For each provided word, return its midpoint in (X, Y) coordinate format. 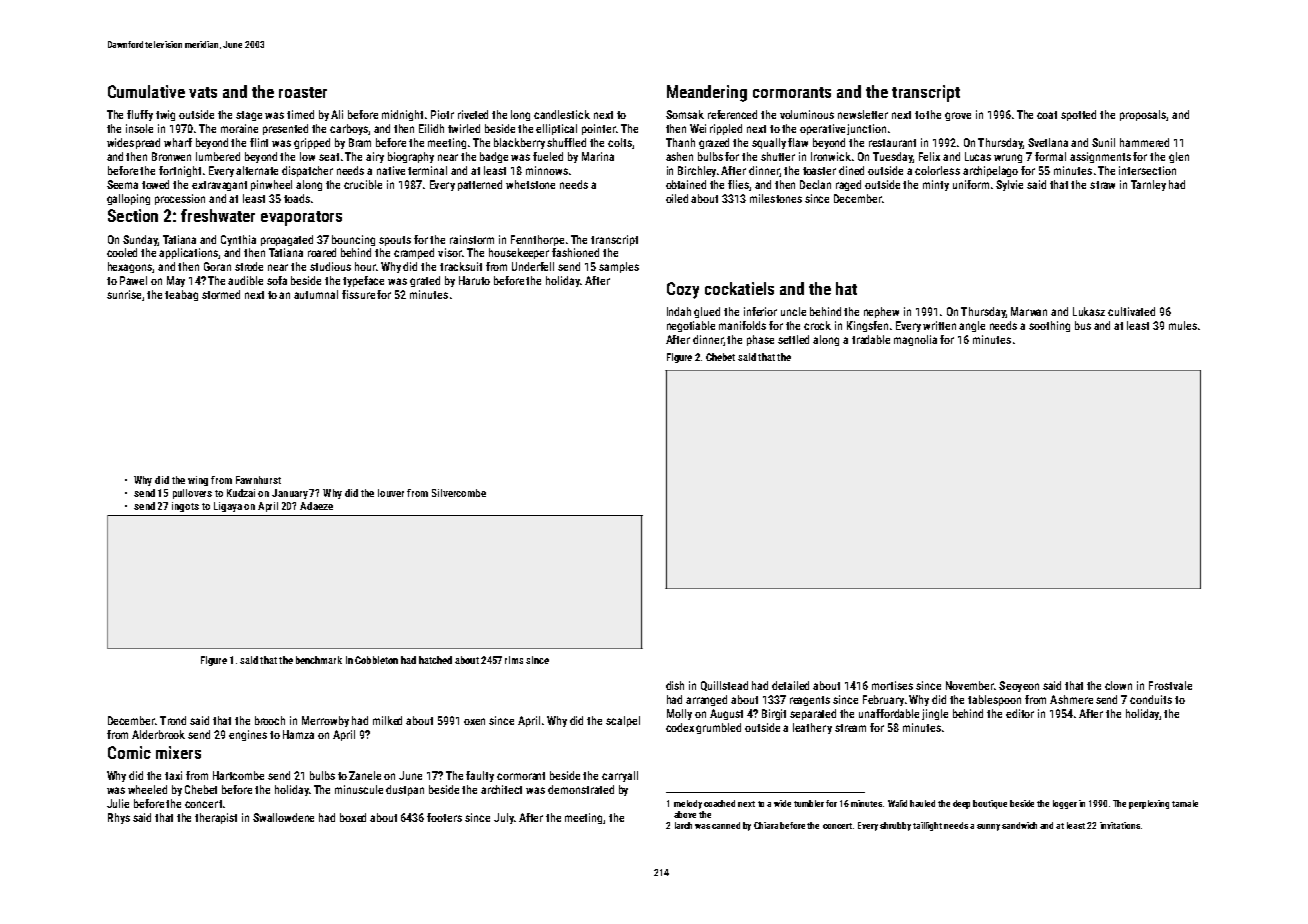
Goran (217, 266)
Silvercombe (459, 493)
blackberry (519, 143)
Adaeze (316, 506)
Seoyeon (1019, 686)
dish (675, 685)
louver (391, 493)
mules (1183, 325)
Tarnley (1148, 185)
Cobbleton (376, 660)
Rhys (119, 818)
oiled (677, 198)
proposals (1143, 115)
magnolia (915, 340)
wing (198, 481)
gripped (312, 143)
